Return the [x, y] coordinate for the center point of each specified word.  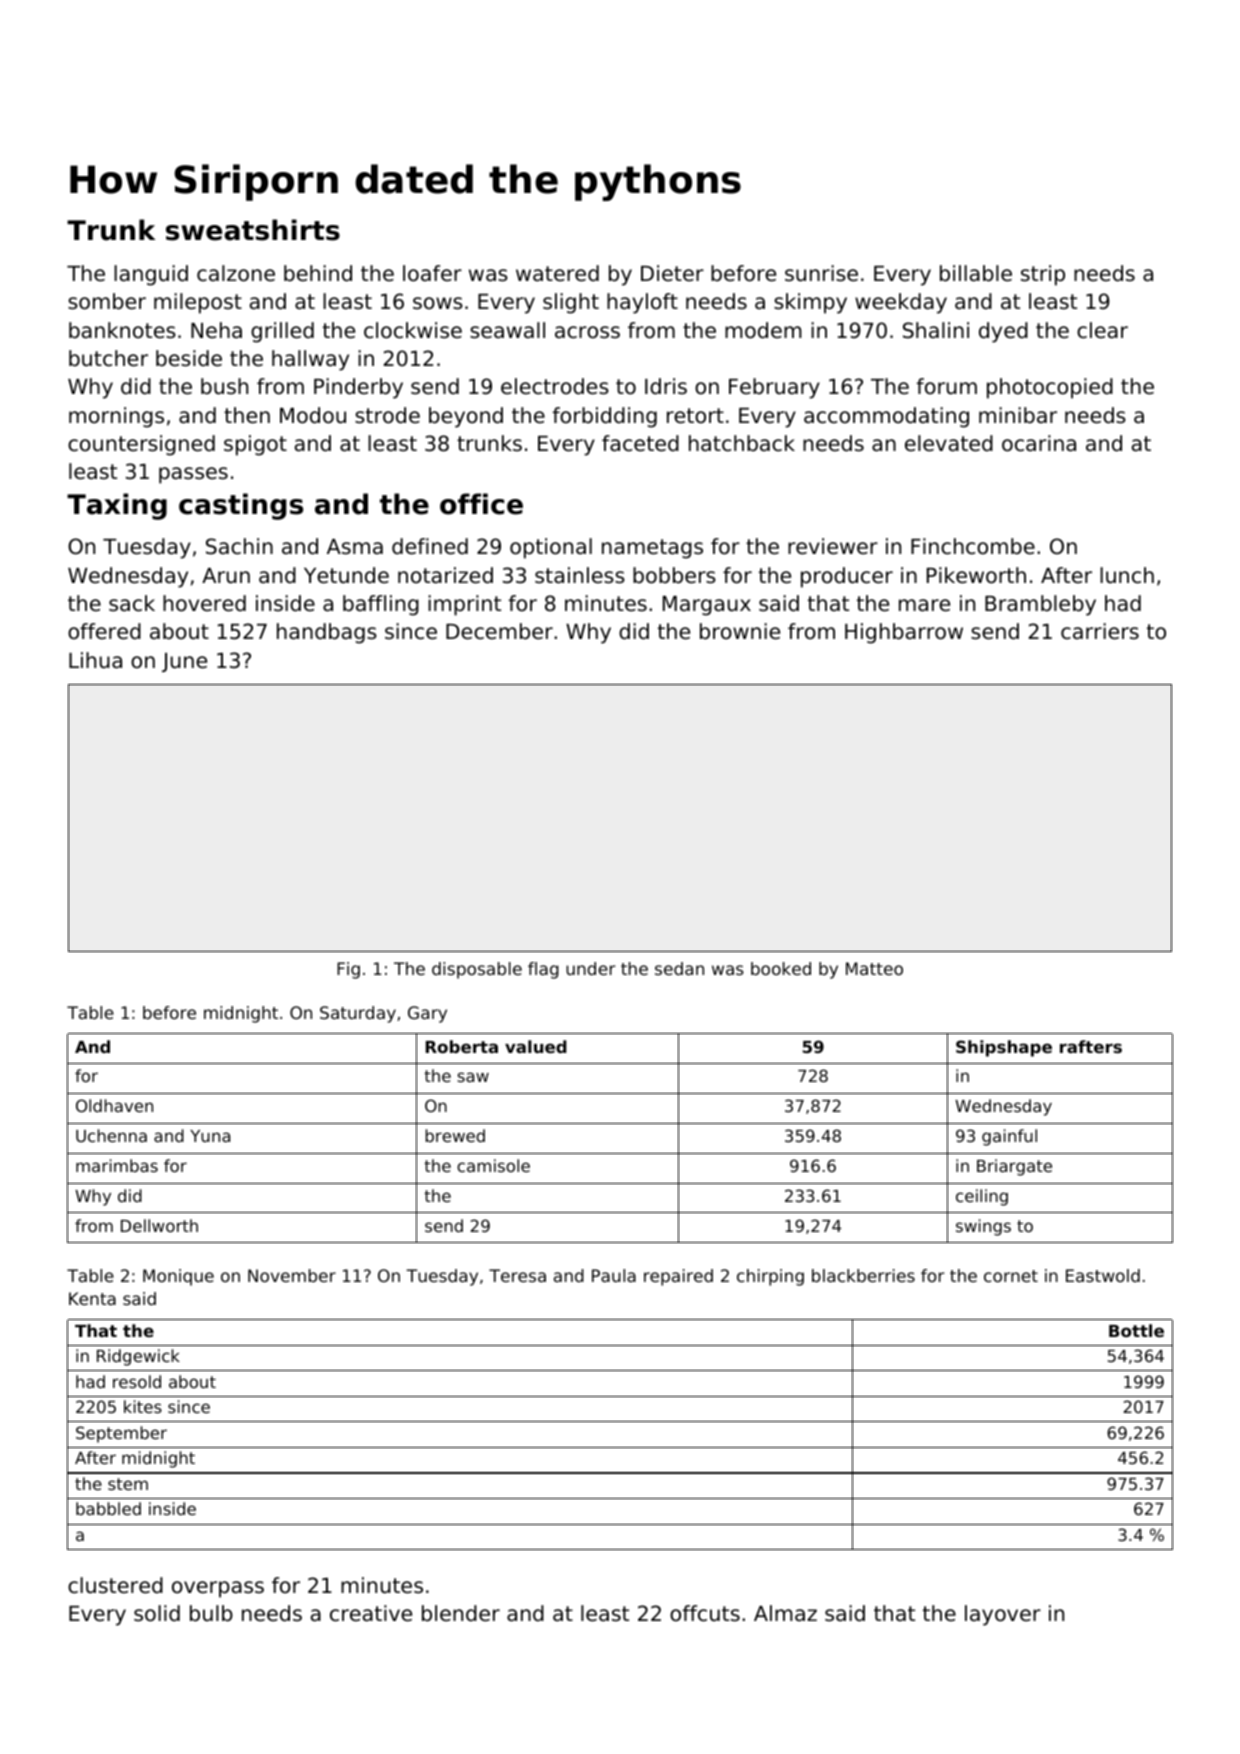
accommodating [886, 417]
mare [924, 605]
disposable [477, 970]
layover [1003, 1615]
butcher [108, 358]
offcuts [705, 1613]
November [292, 1275]
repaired [678, 1277]
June [184, 662]
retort [695, 416]
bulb [211, 1613]
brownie [740, 631]
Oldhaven [114, 1105]
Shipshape [1004, 1048]
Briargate [1014, 1167]
